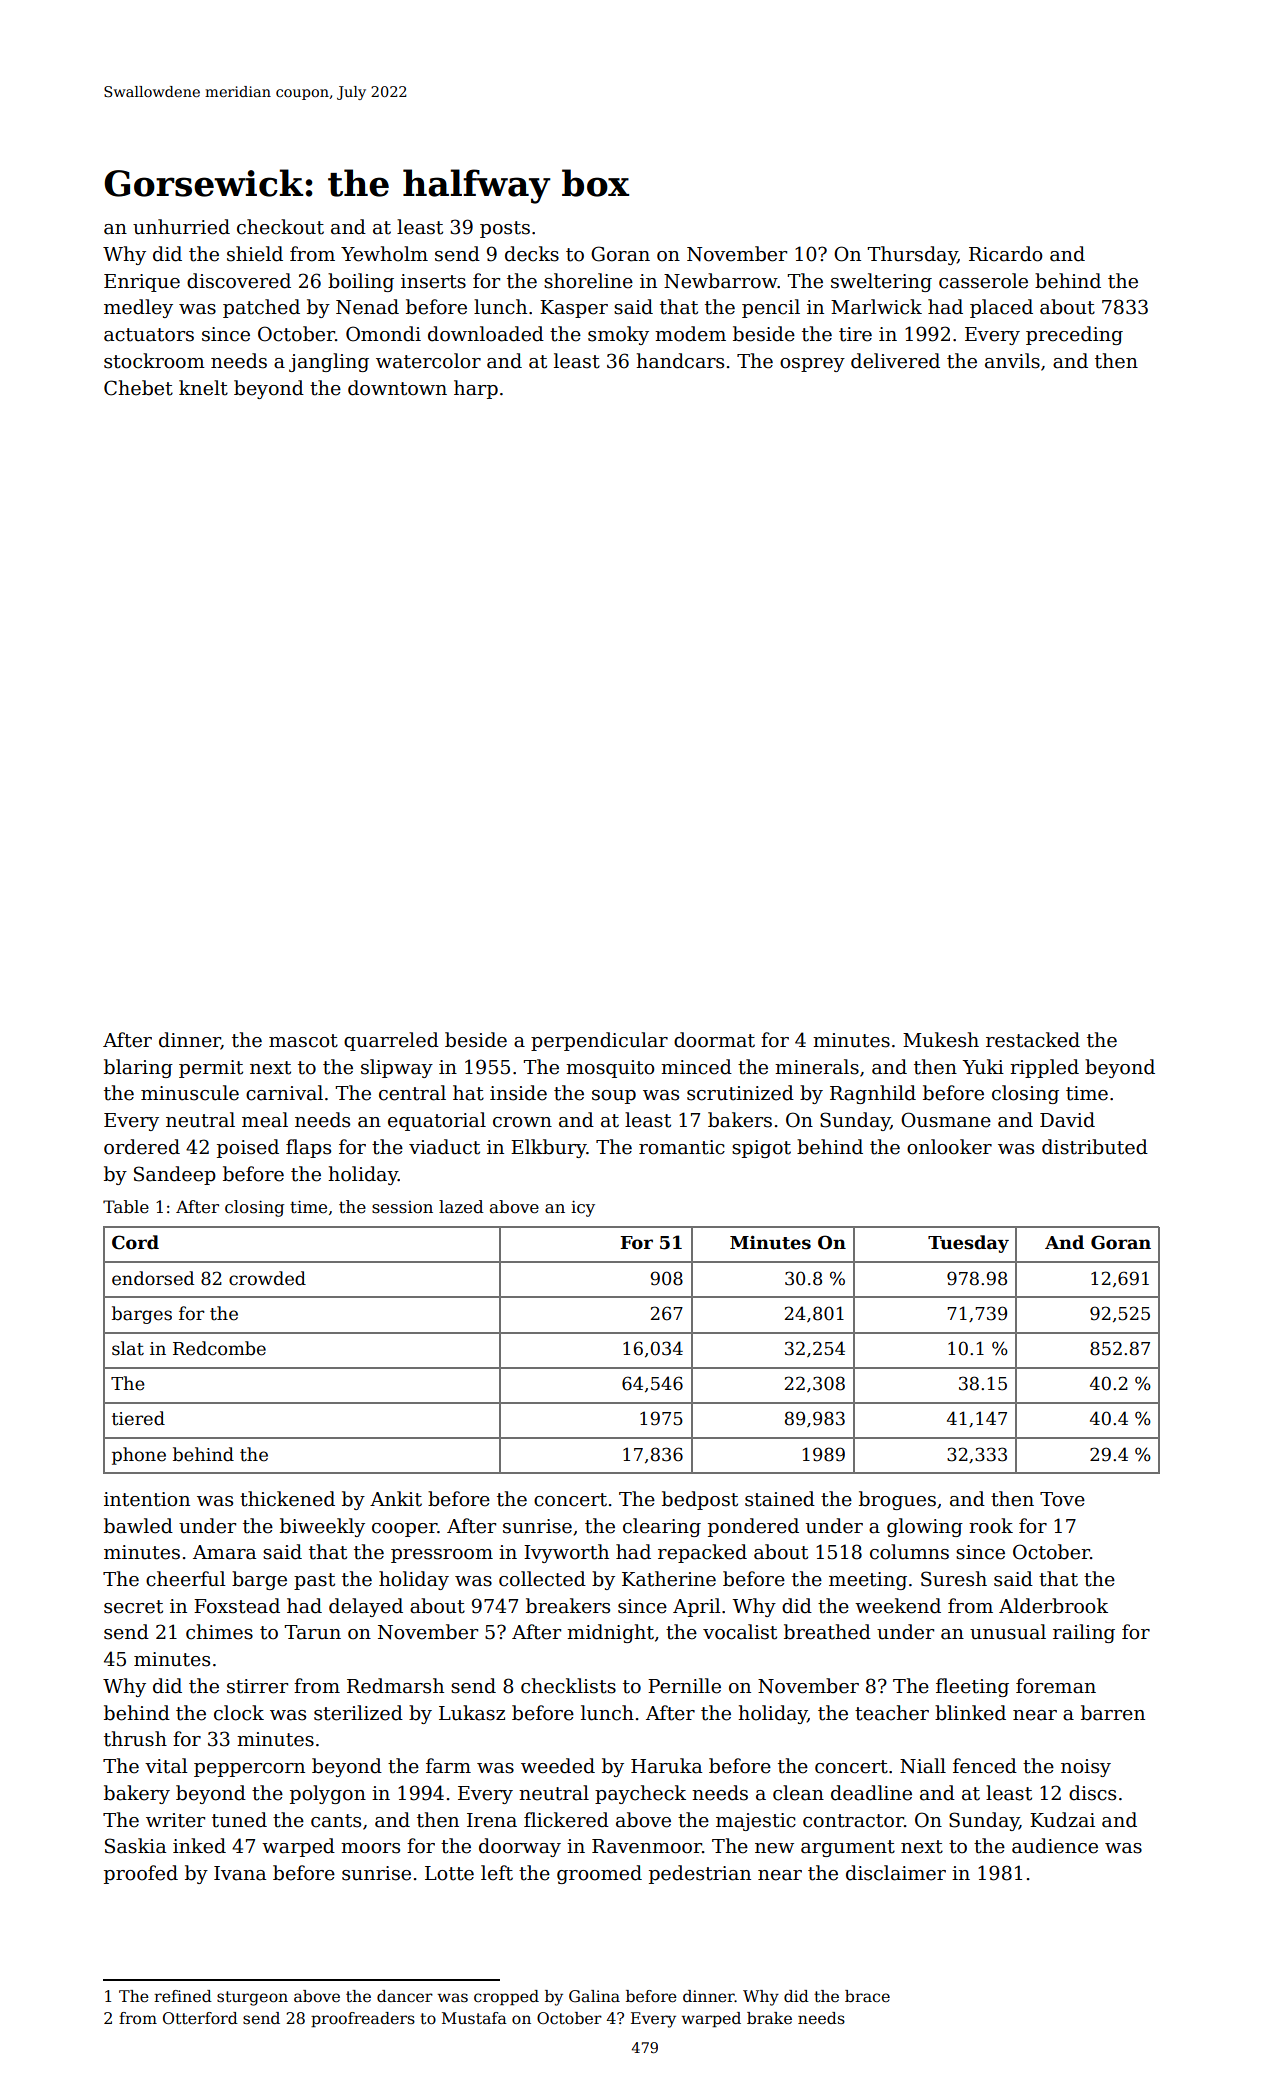  Describe the element at coordinates (384, 254) in the document. I see `Yewholm` at that location.
